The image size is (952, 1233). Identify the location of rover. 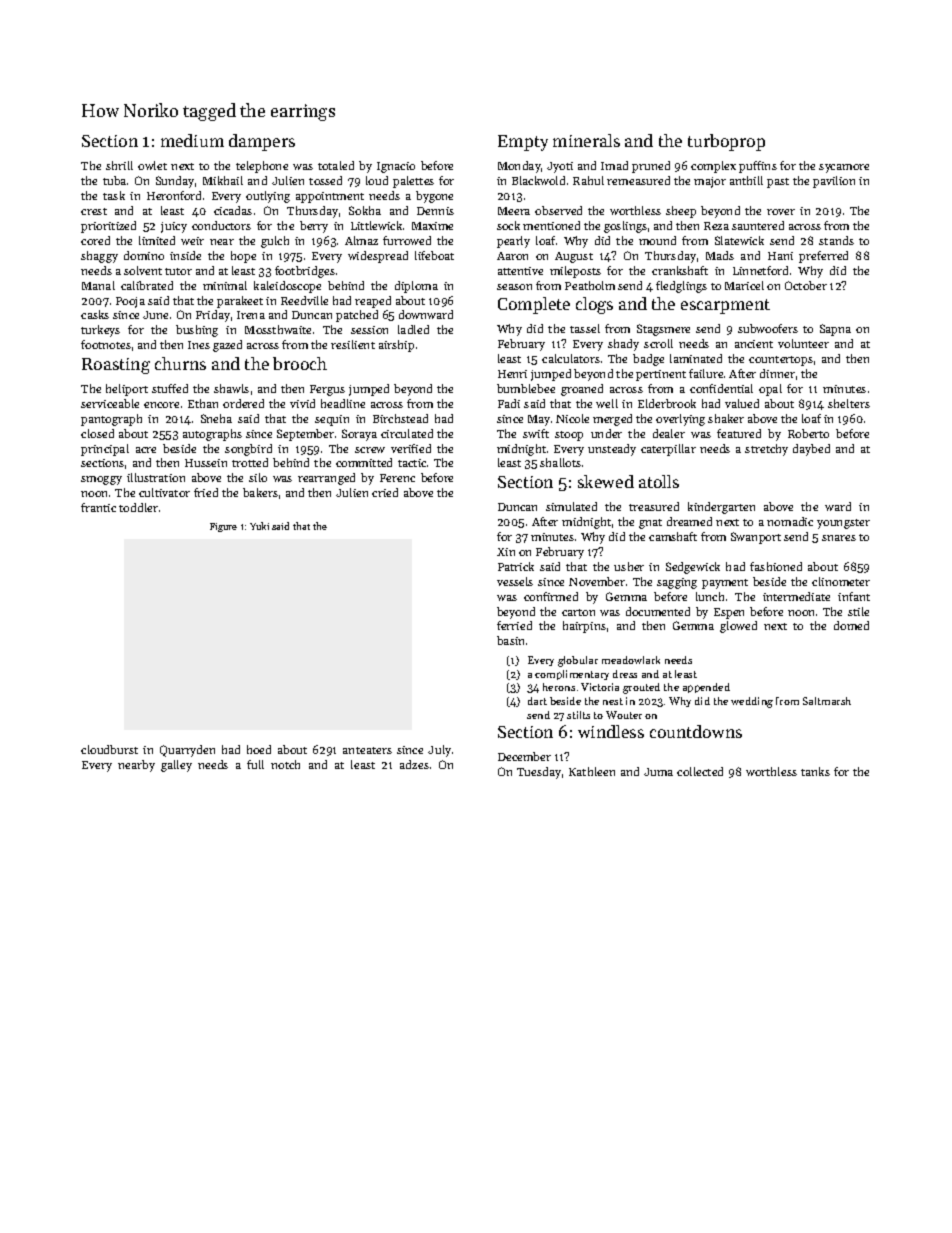
(781, 212).
